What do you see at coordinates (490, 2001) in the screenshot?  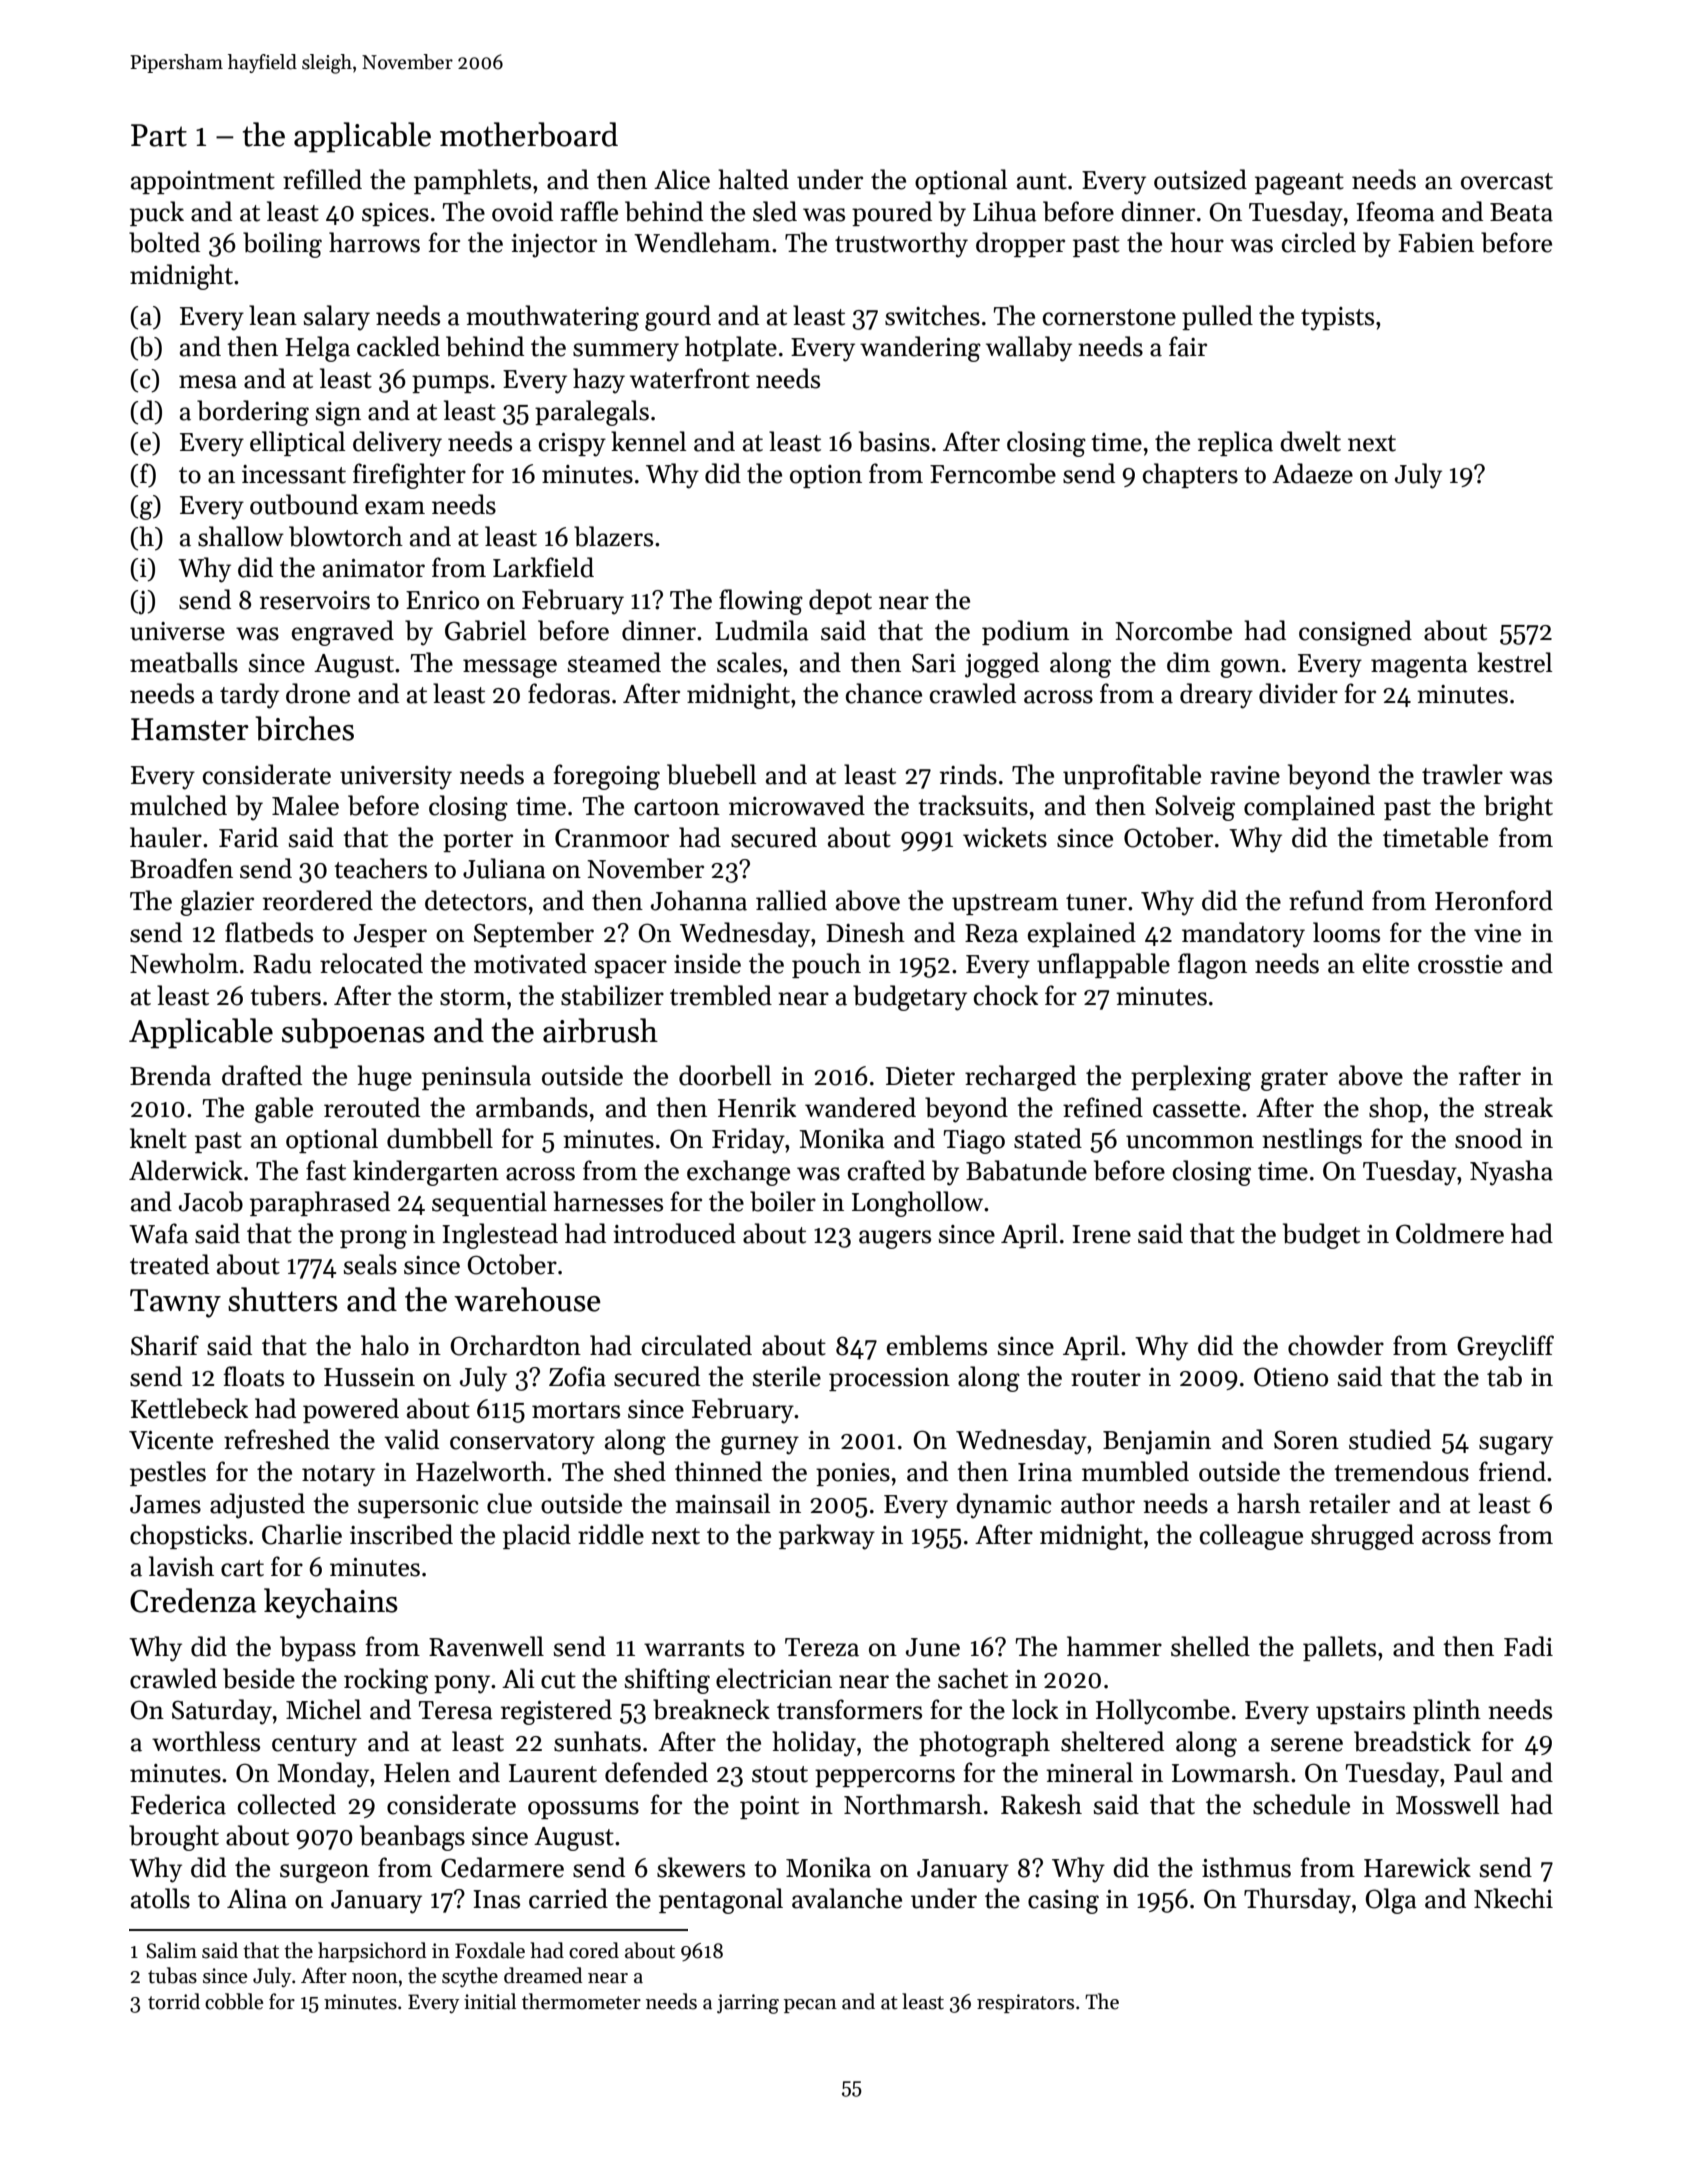 I see `initial` at bounding box center [490, 2001].
